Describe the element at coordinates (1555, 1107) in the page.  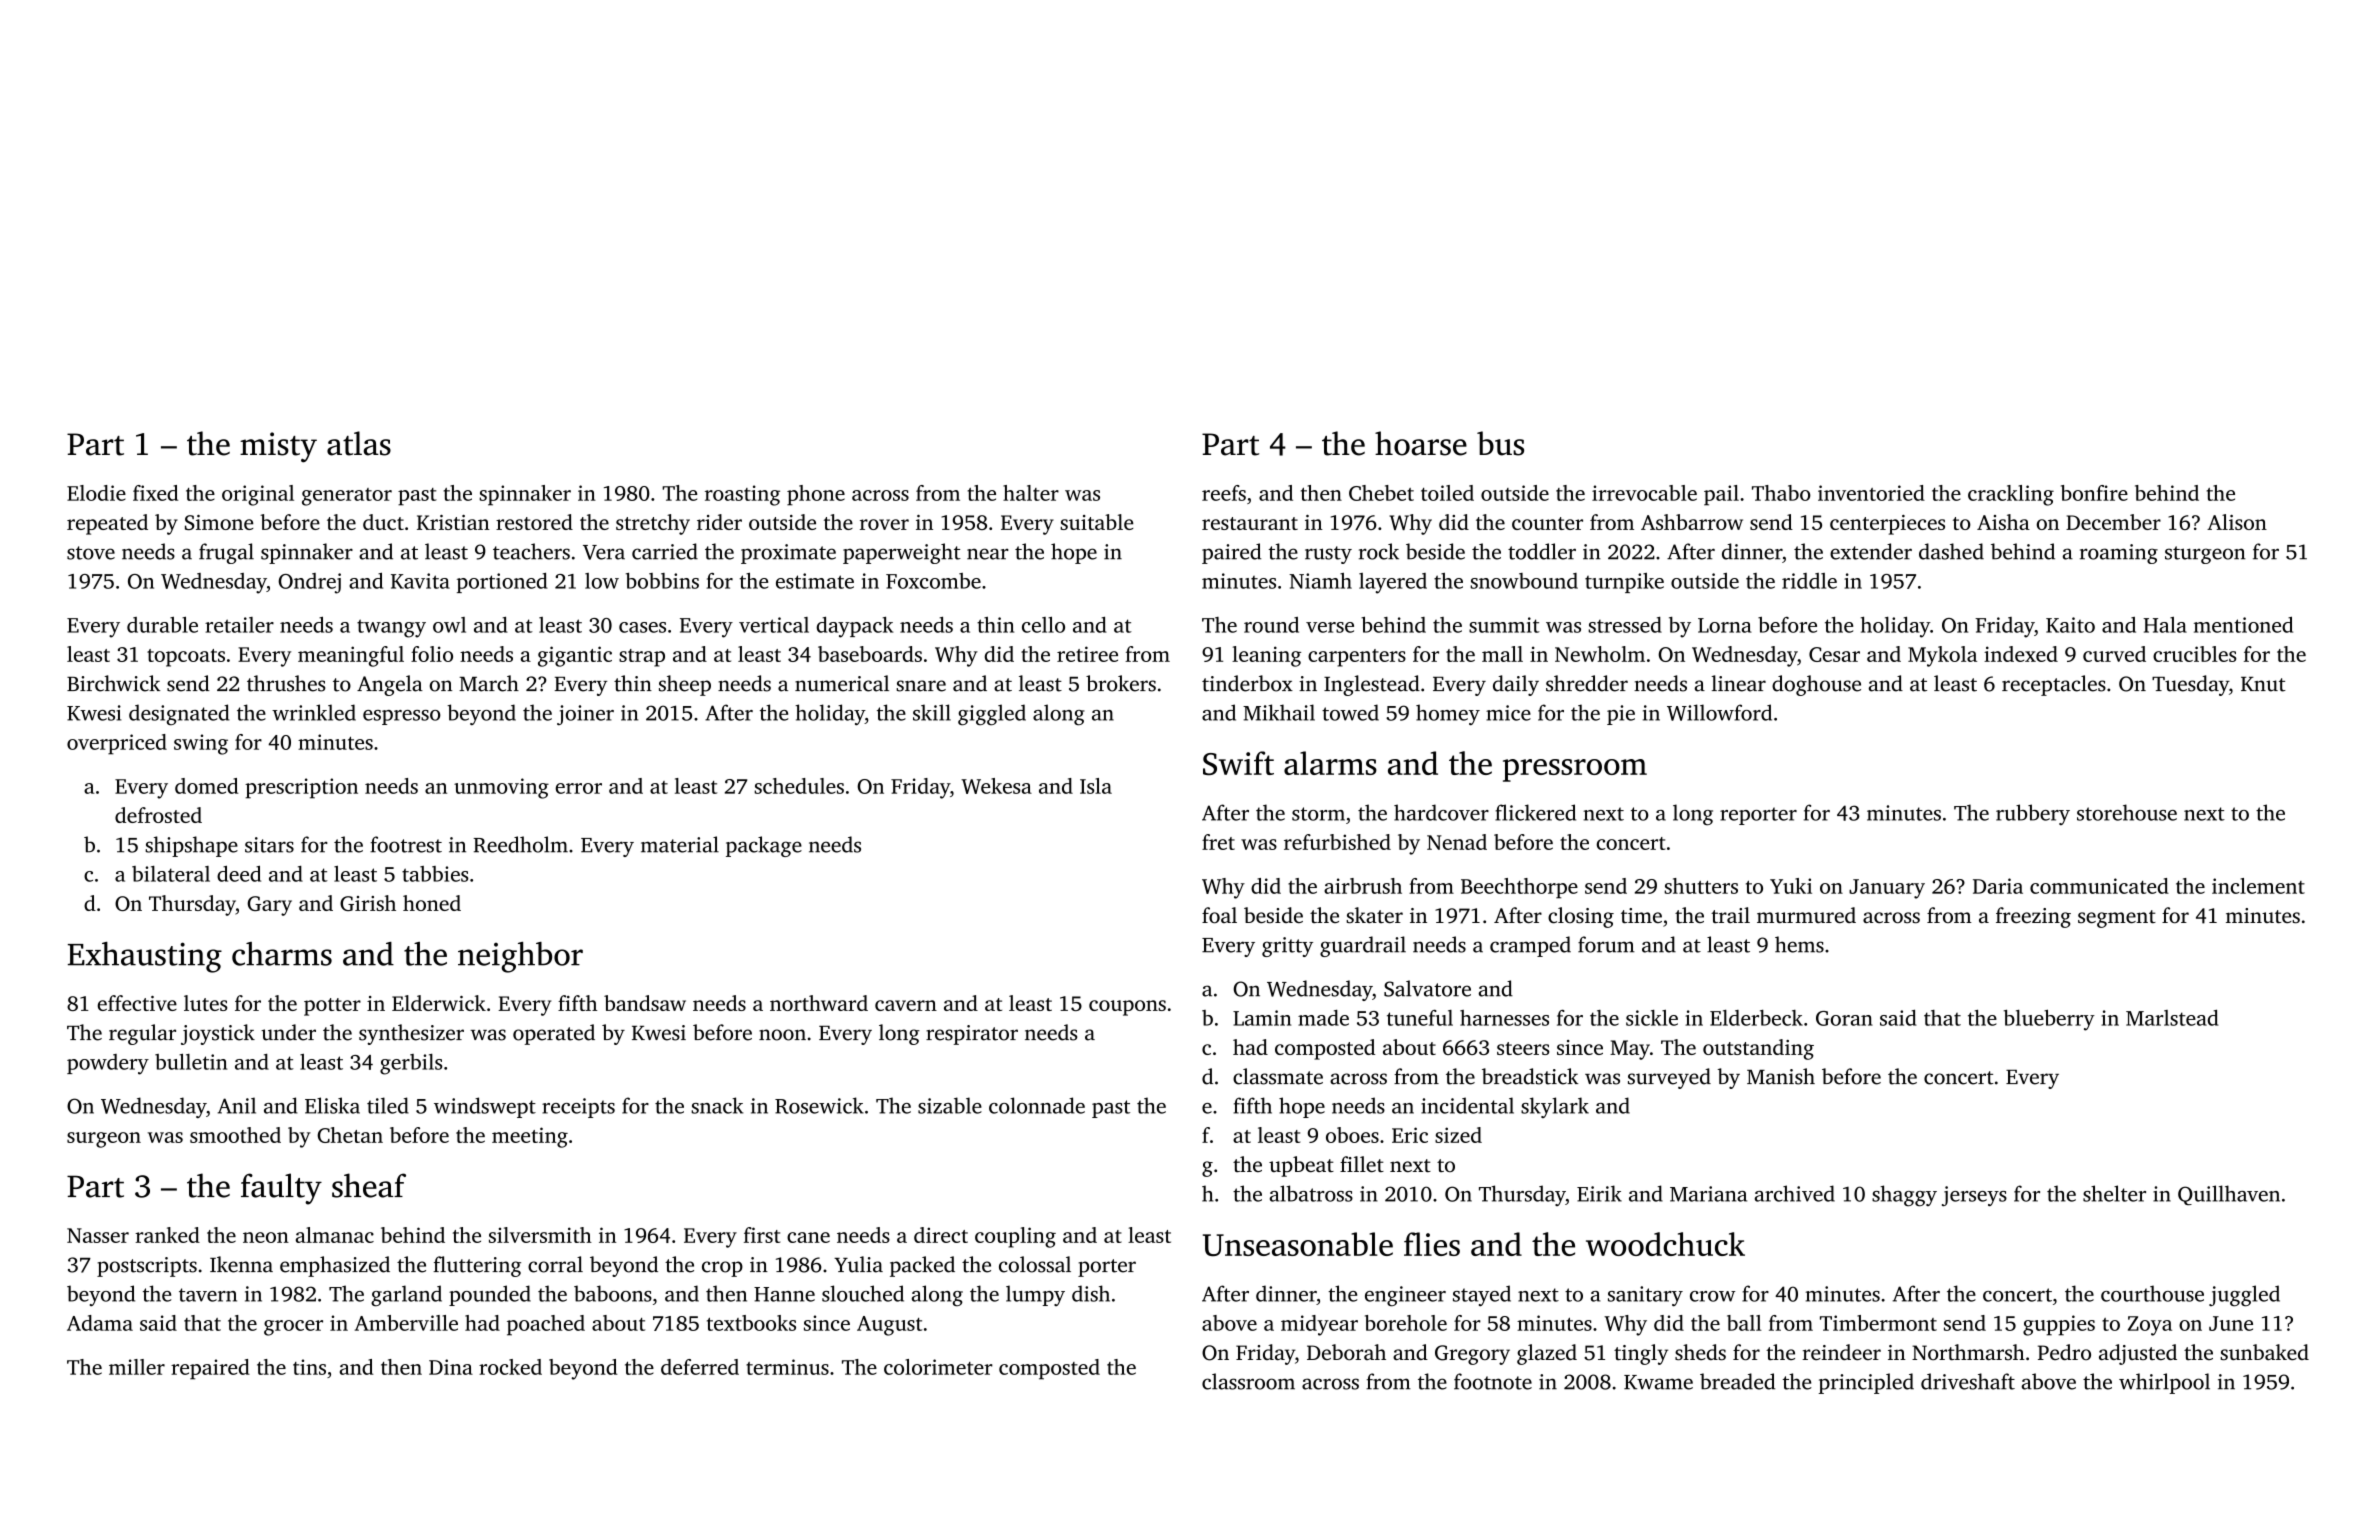
I see `skylark` at that location.
